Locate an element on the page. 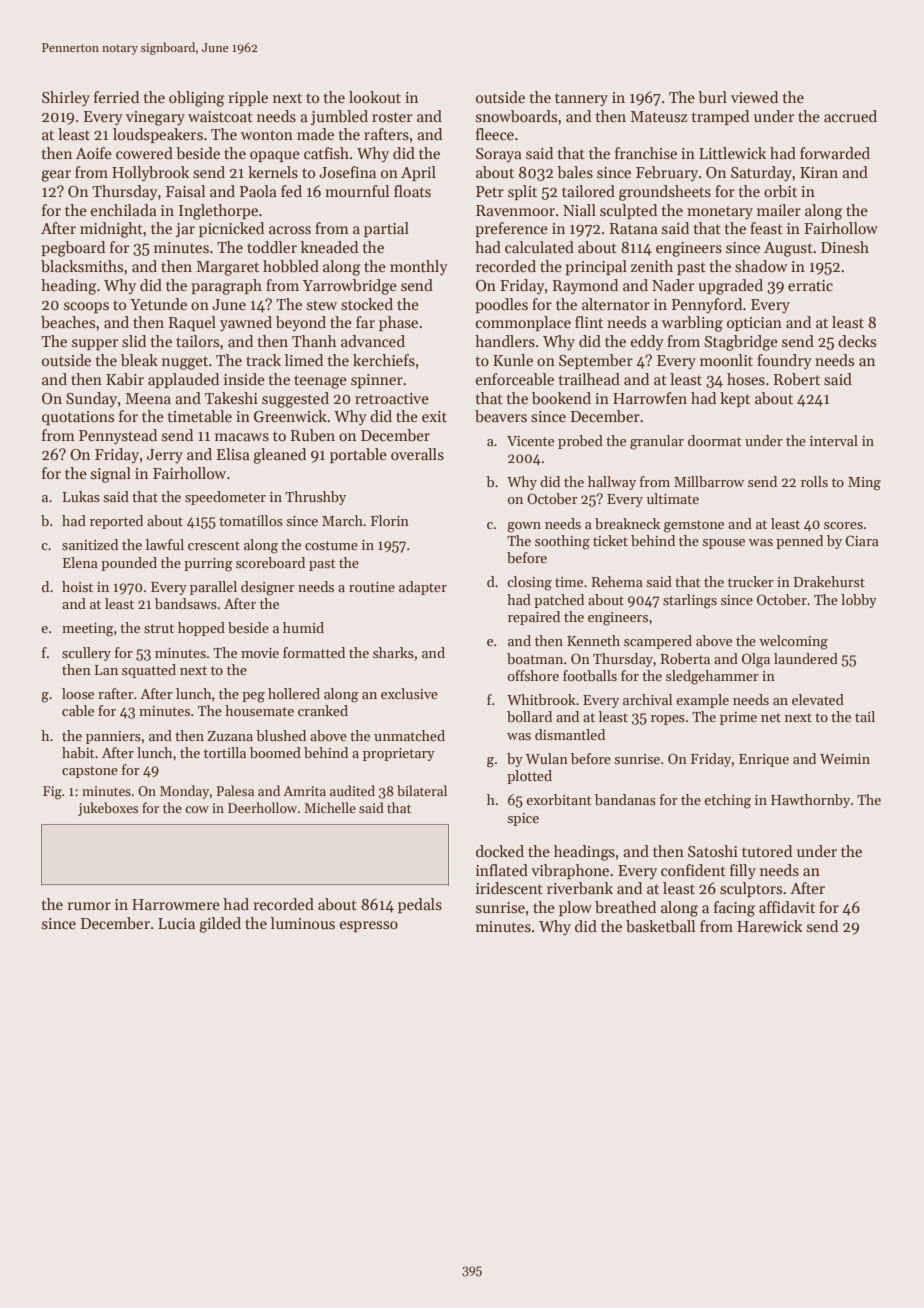 This image has width=924, height=1308. Millbarrow is located at coordinates (709, 481).
